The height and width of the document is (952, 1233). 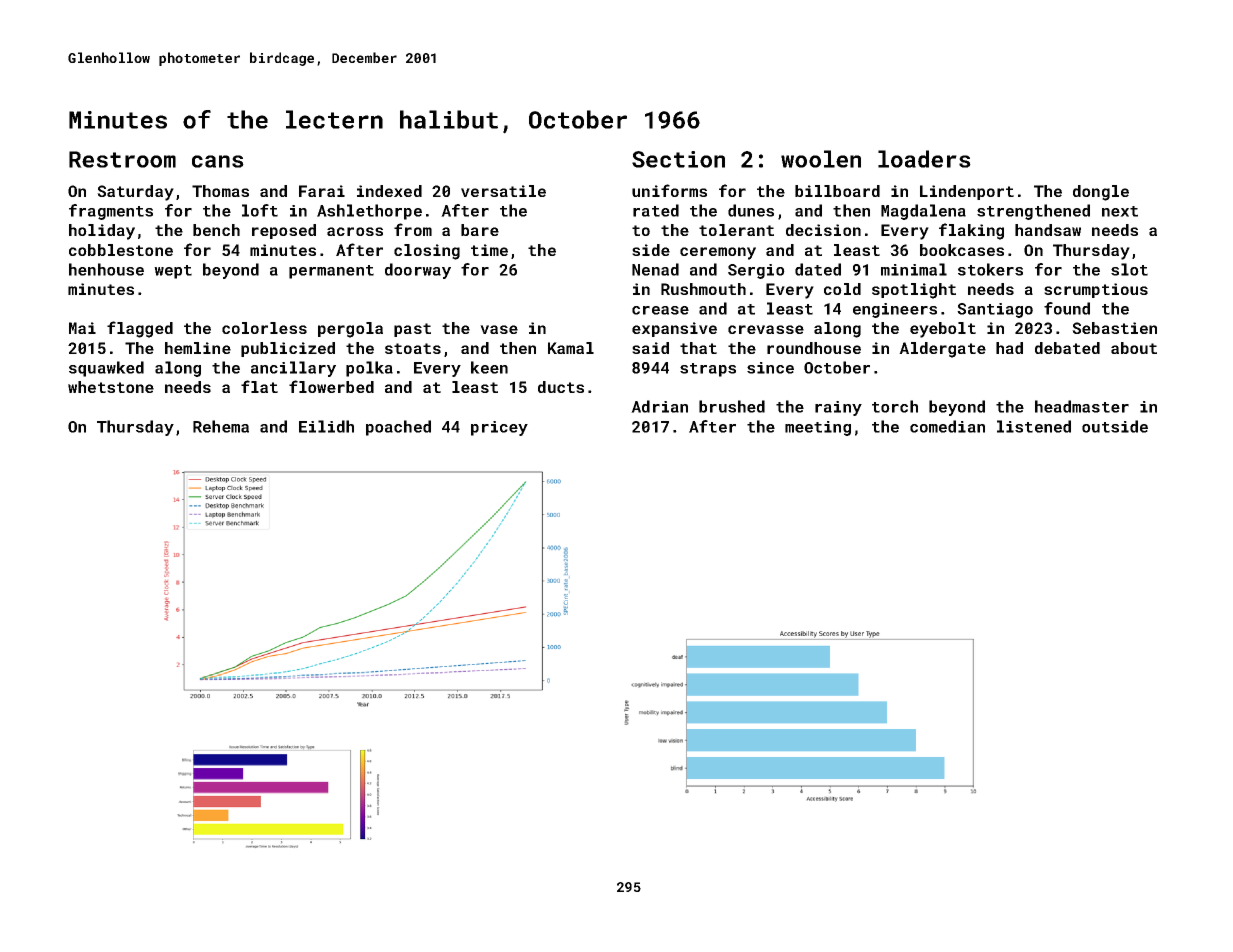 What do you see at coordinates (1101, 193) in the document?
I see `dongle` at bounding box center [1101, 193].
